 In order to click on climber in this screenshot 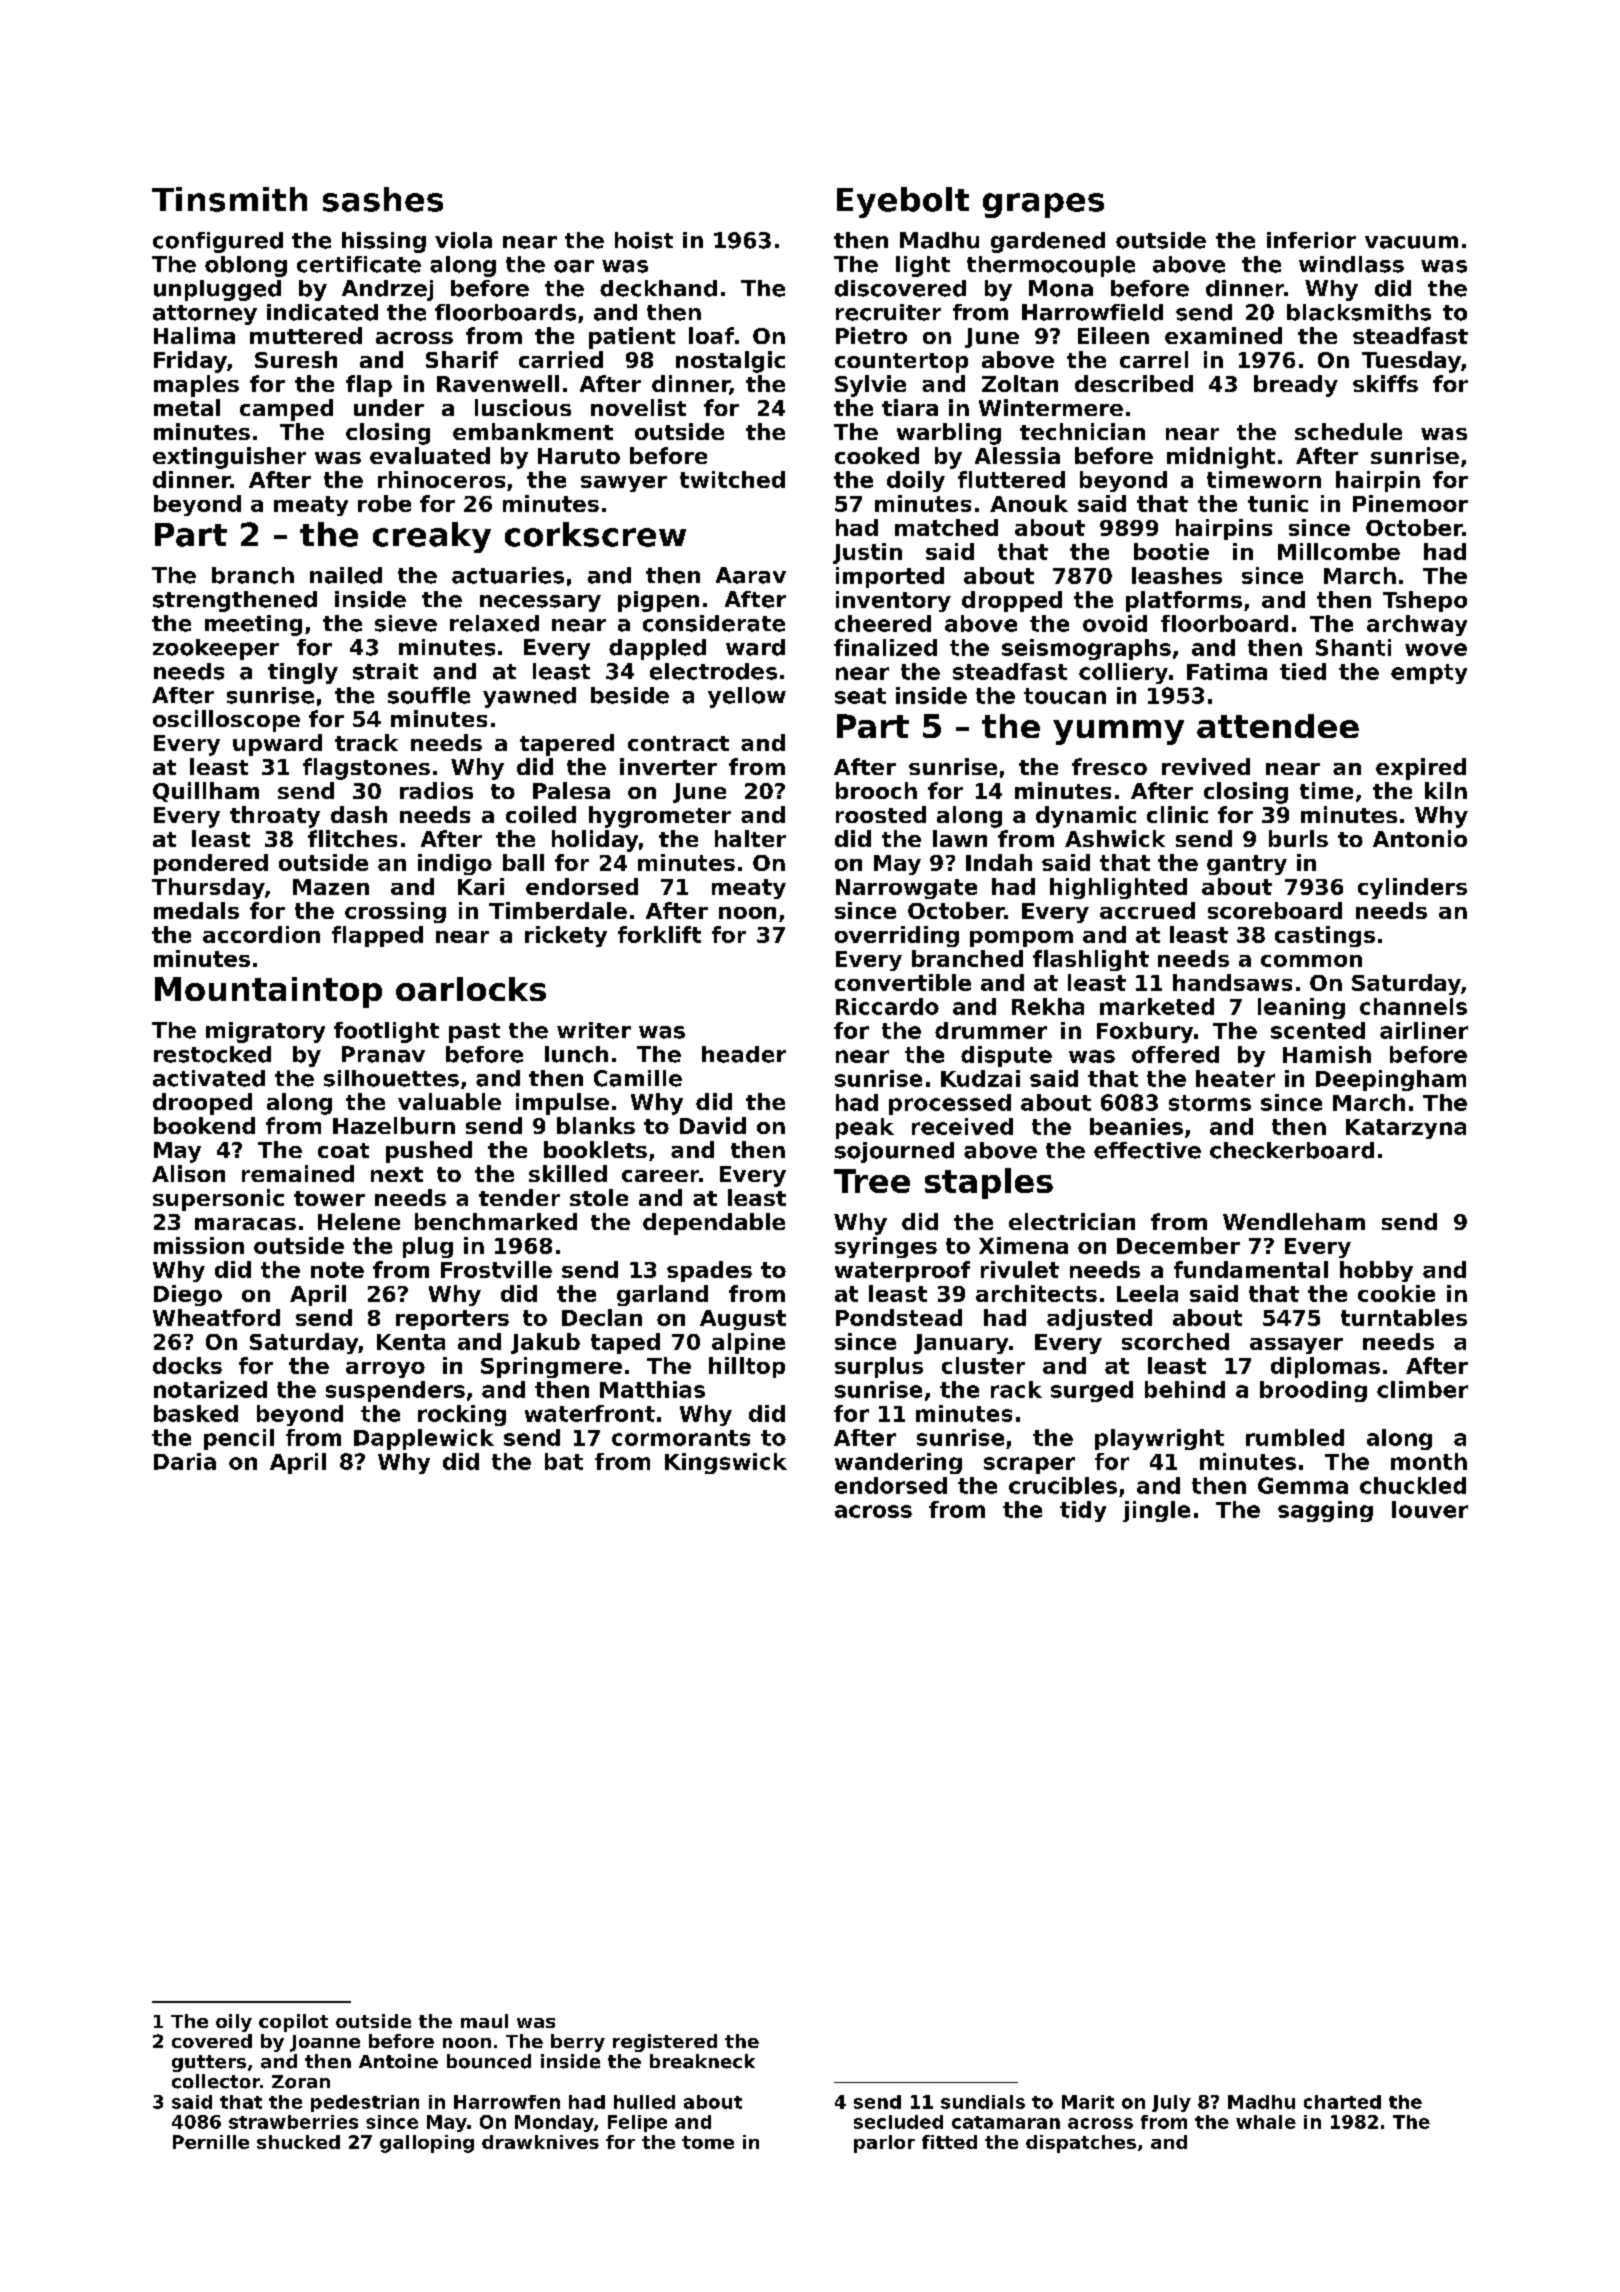, I will do `click(1422, 1389)`.
